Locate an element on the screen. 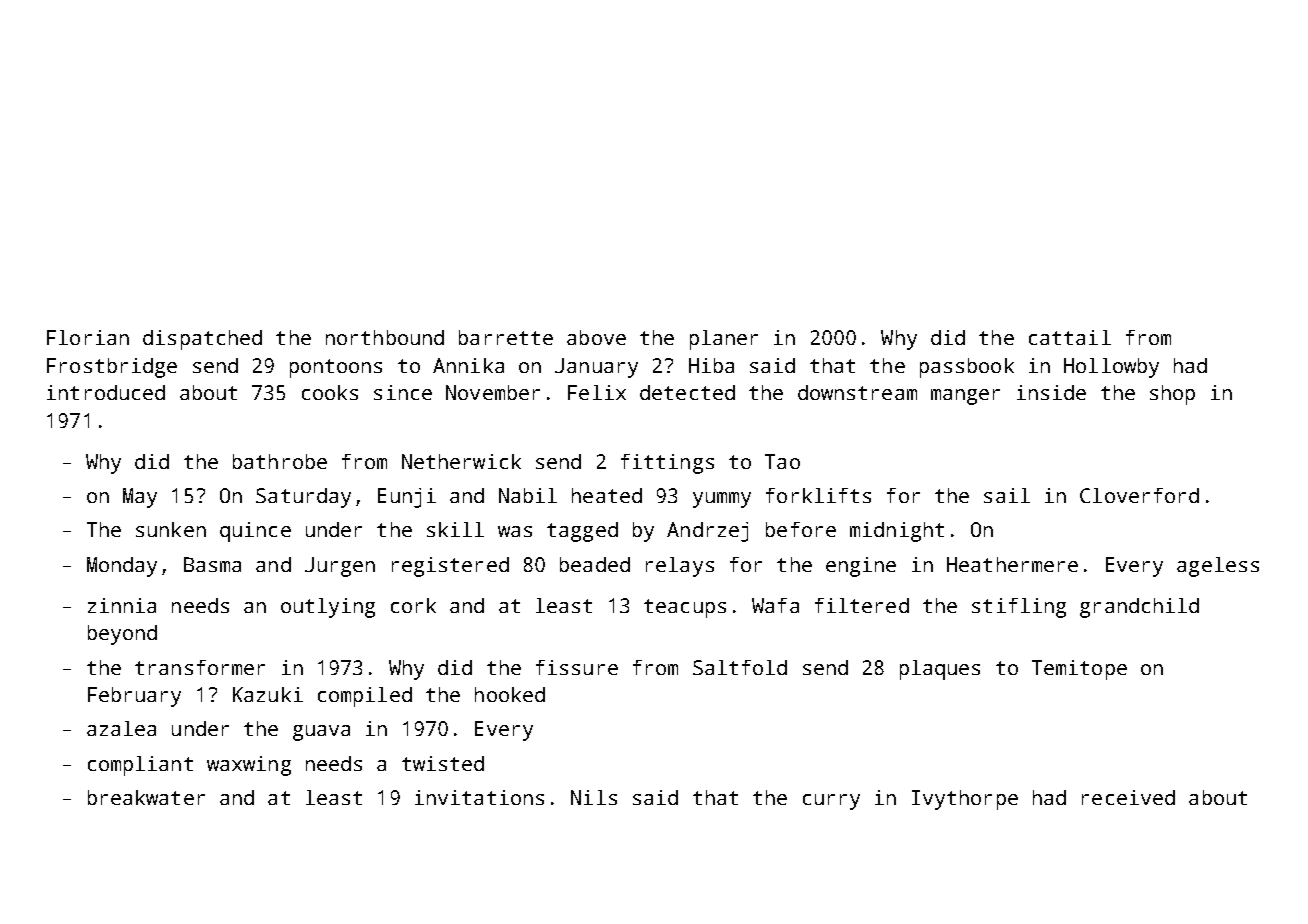 The width and height of the screenshot is (1308, 924). Cloverford is located at coordinates (1139, 495).
